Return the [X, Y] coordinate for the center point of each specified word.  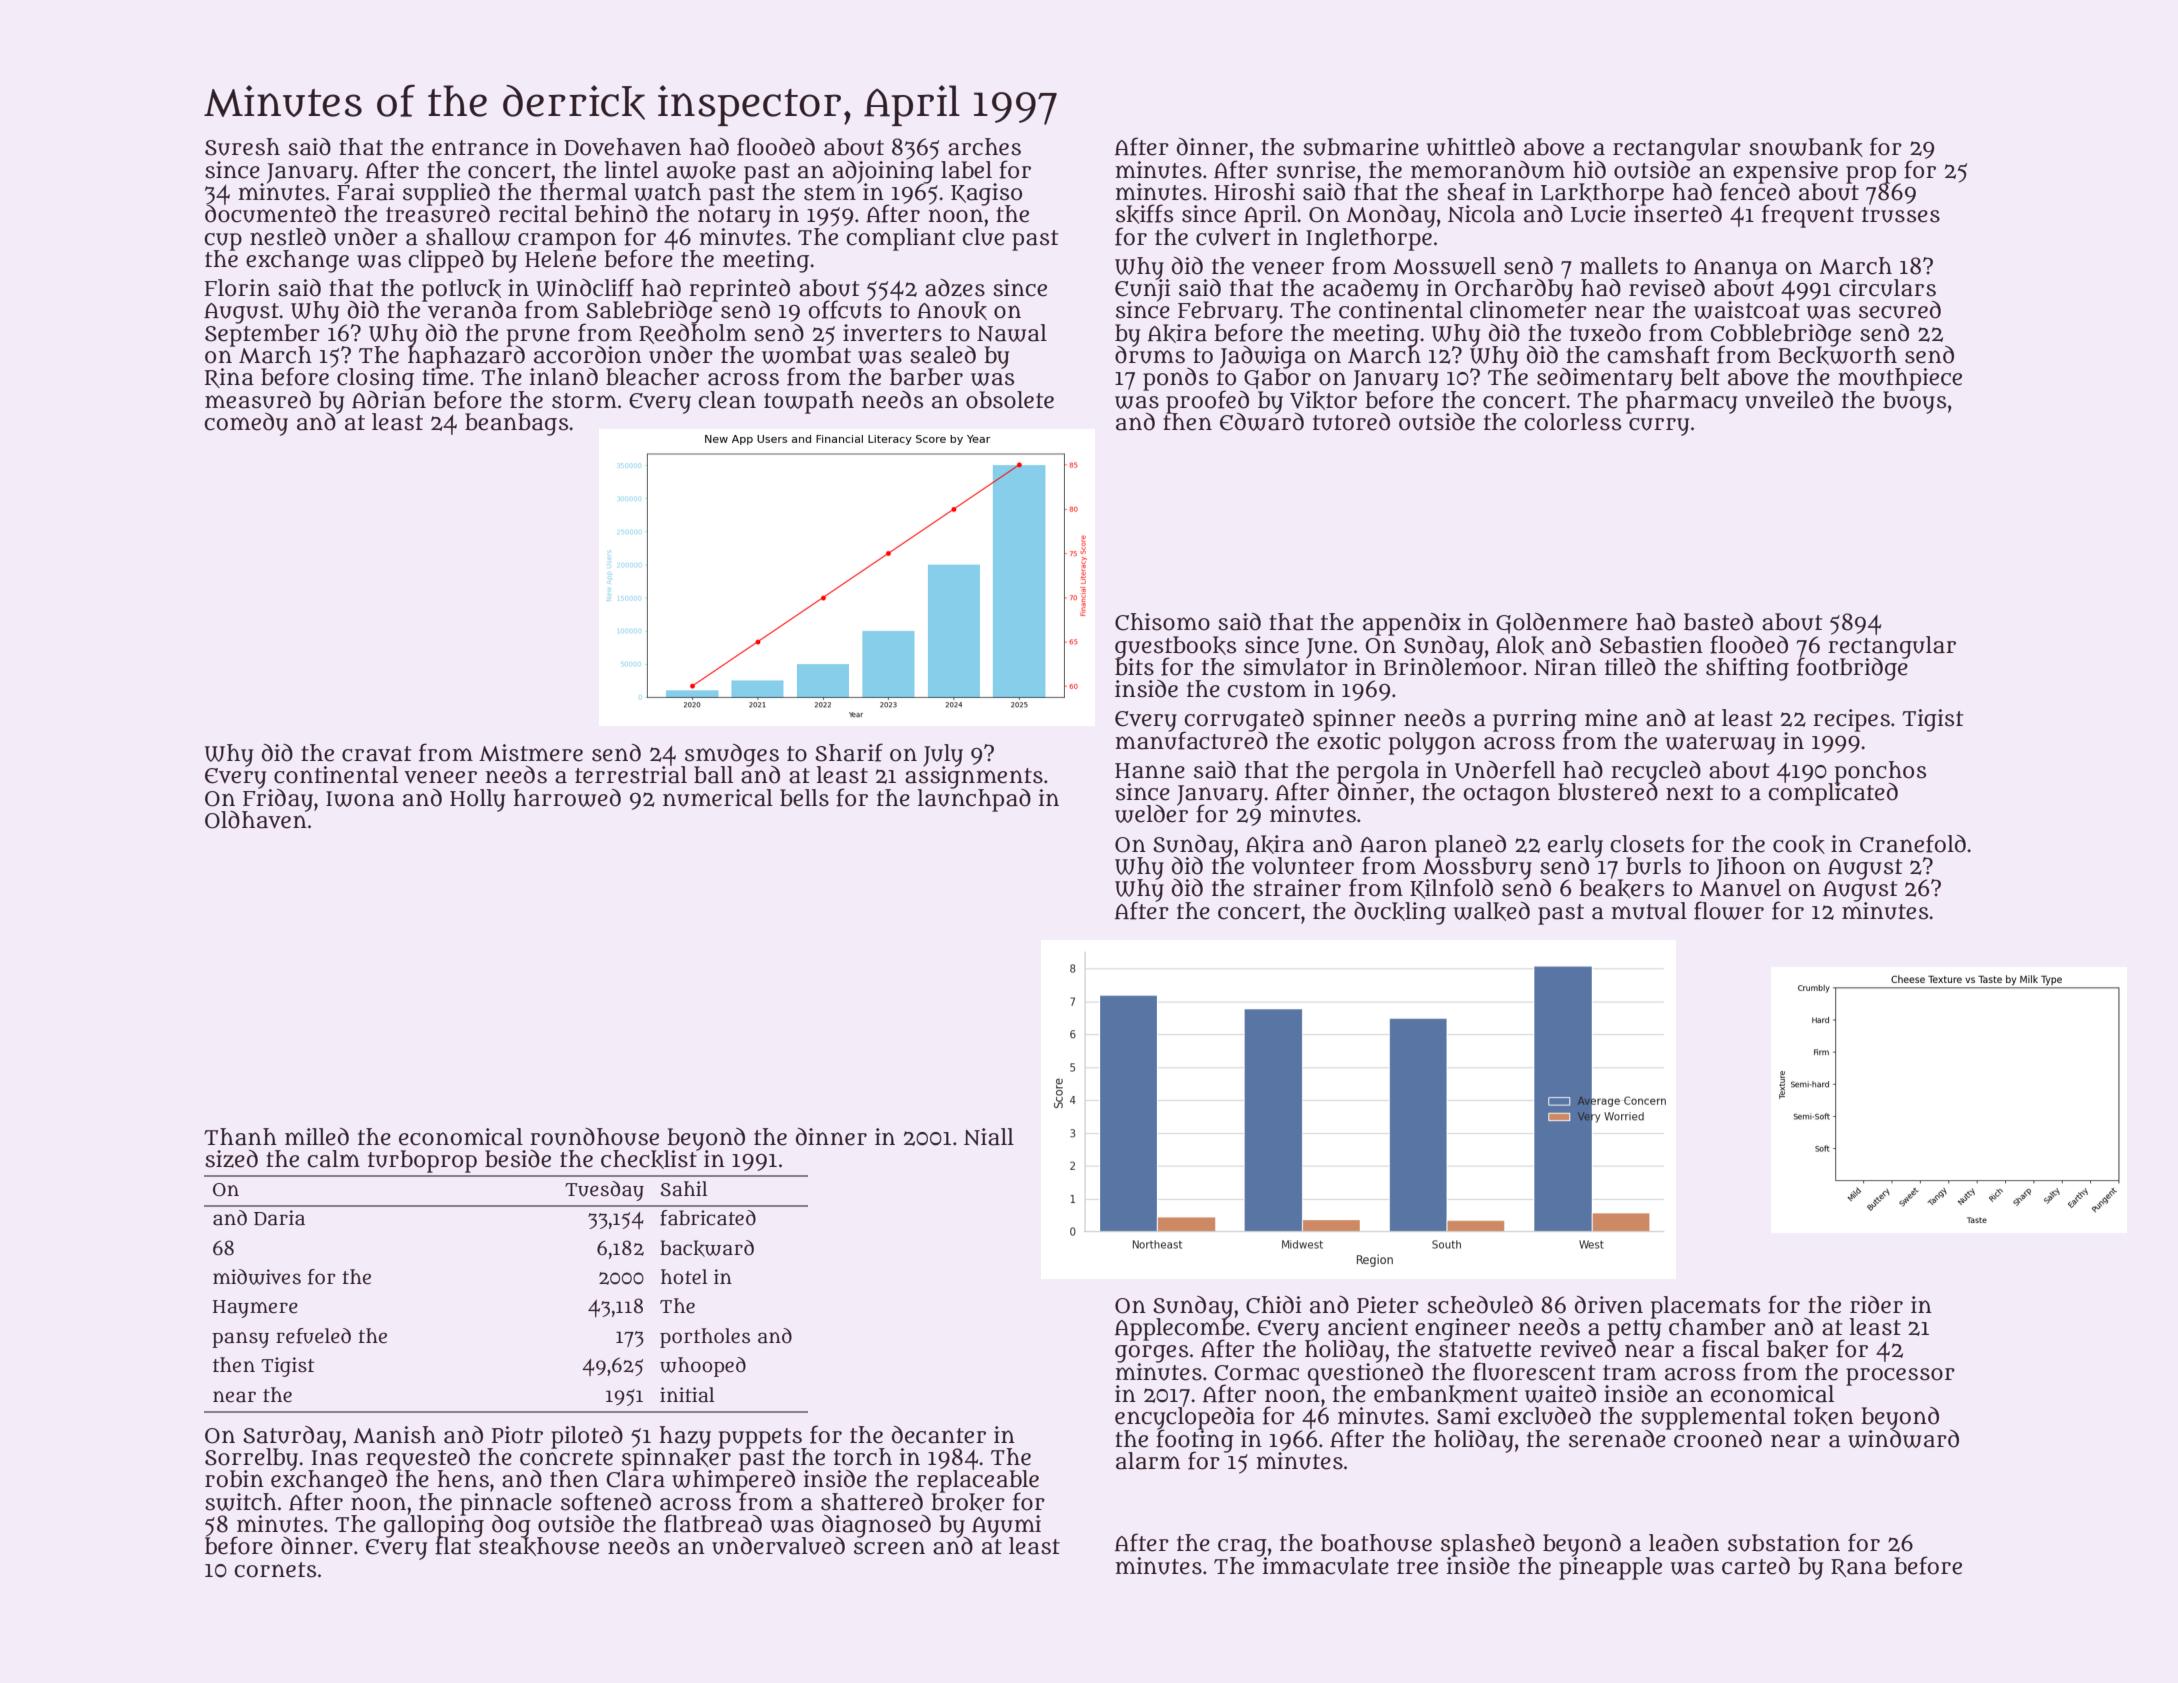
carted [1756, 1566]
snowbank [1806, 147]
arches [984, 147]
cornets [275, 1570]
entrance [480, 148]
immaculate [1326, 1566]
